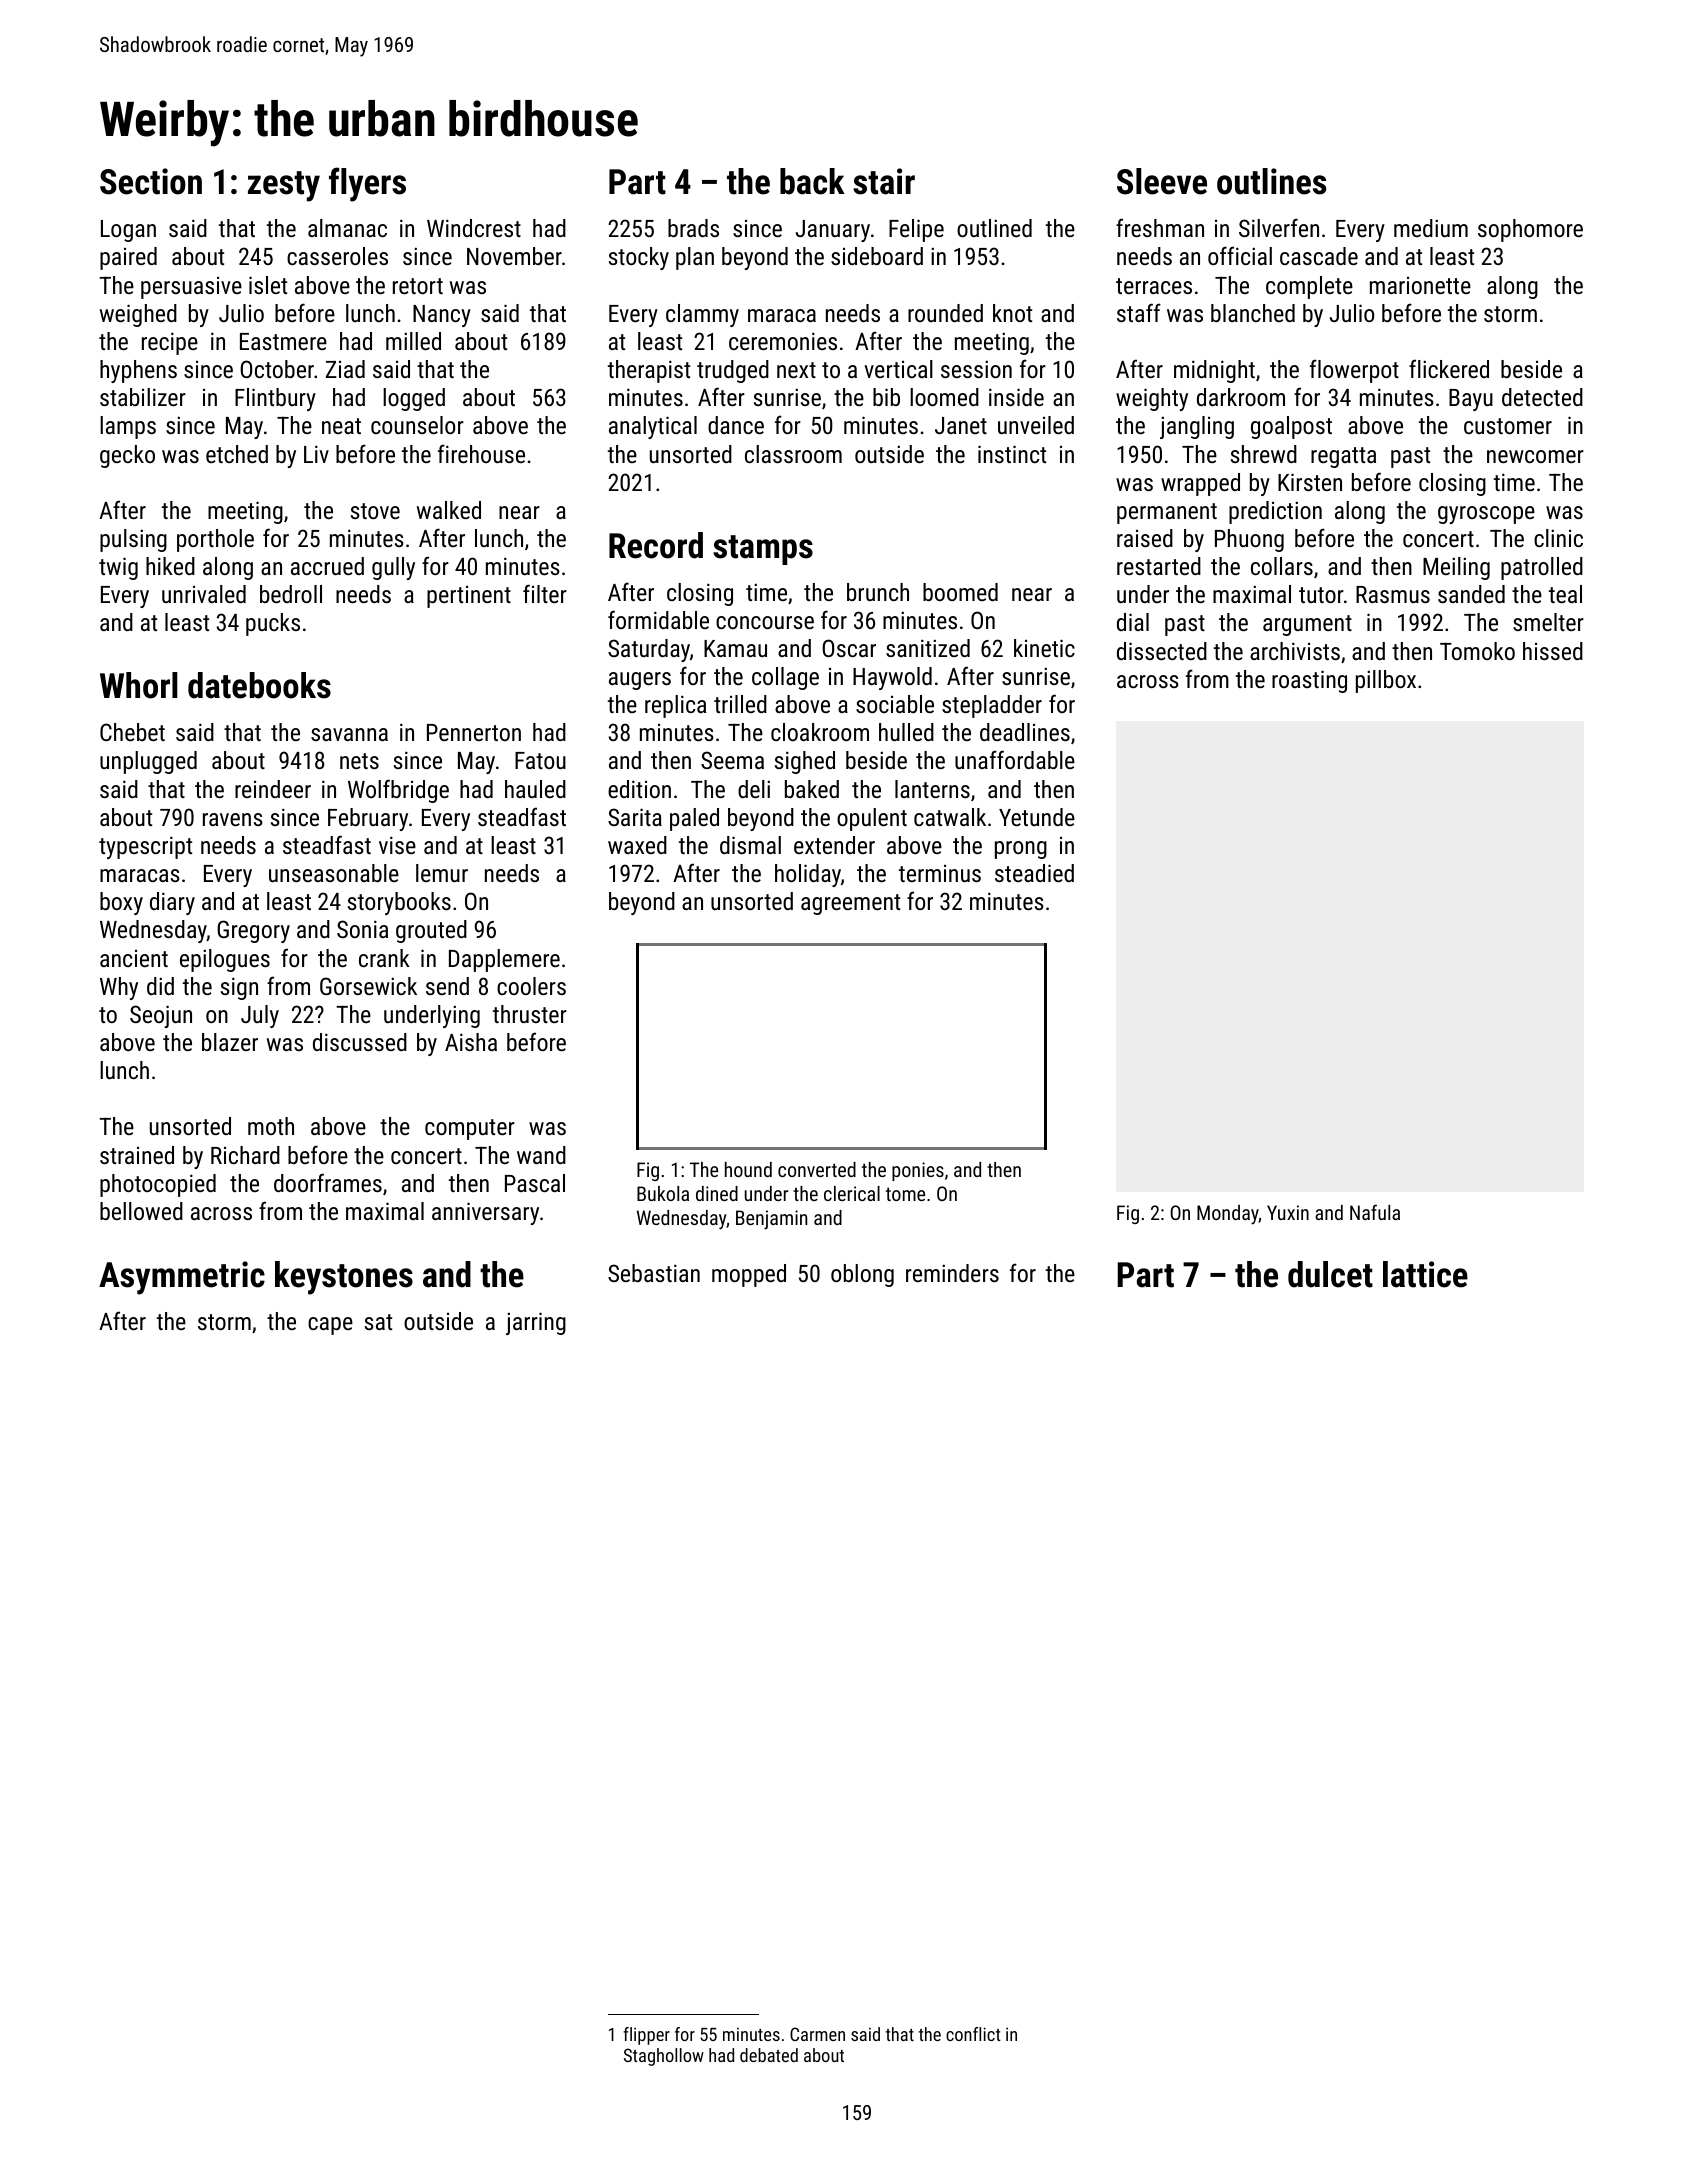 Image resolution: width=1683 pixels, height=2178 pixels. I want to click on ponies, so click(918, 1171).
